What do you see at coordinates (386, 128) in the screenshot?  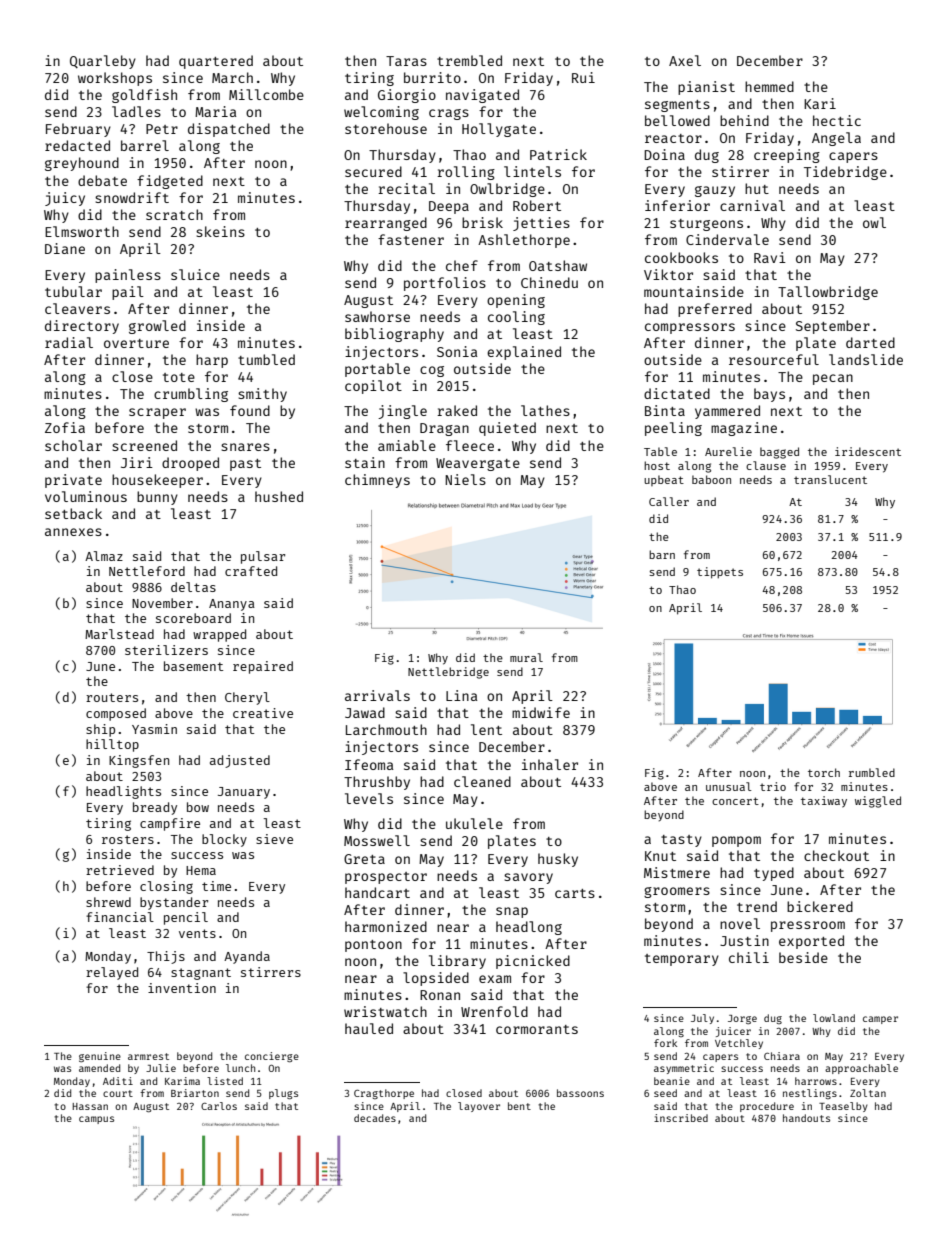 I see `storehouse` at bounding box center [386, 128].
